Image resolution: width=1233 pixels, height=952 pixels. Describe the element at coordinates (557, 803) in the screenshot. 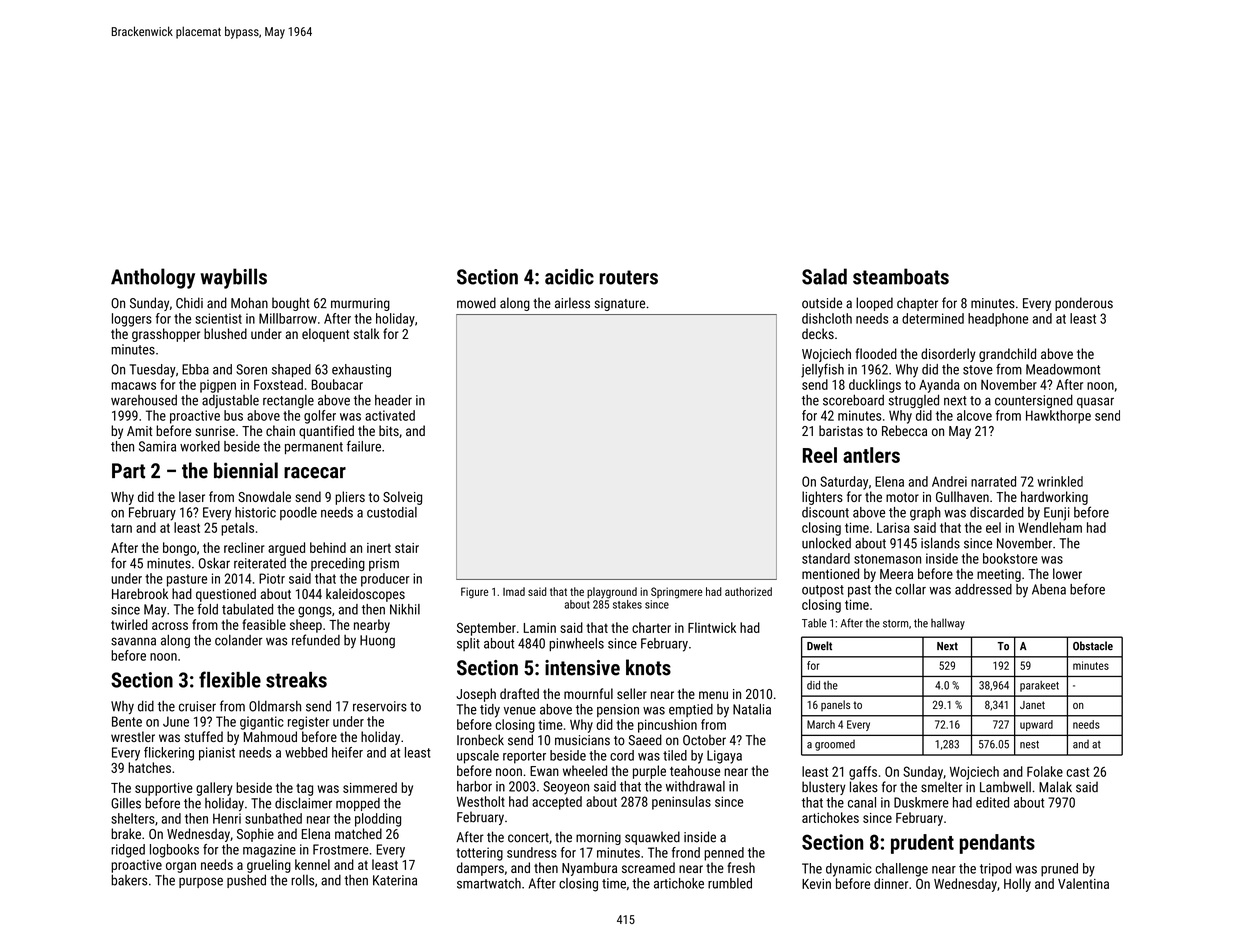

I see `accepted` at that location.
